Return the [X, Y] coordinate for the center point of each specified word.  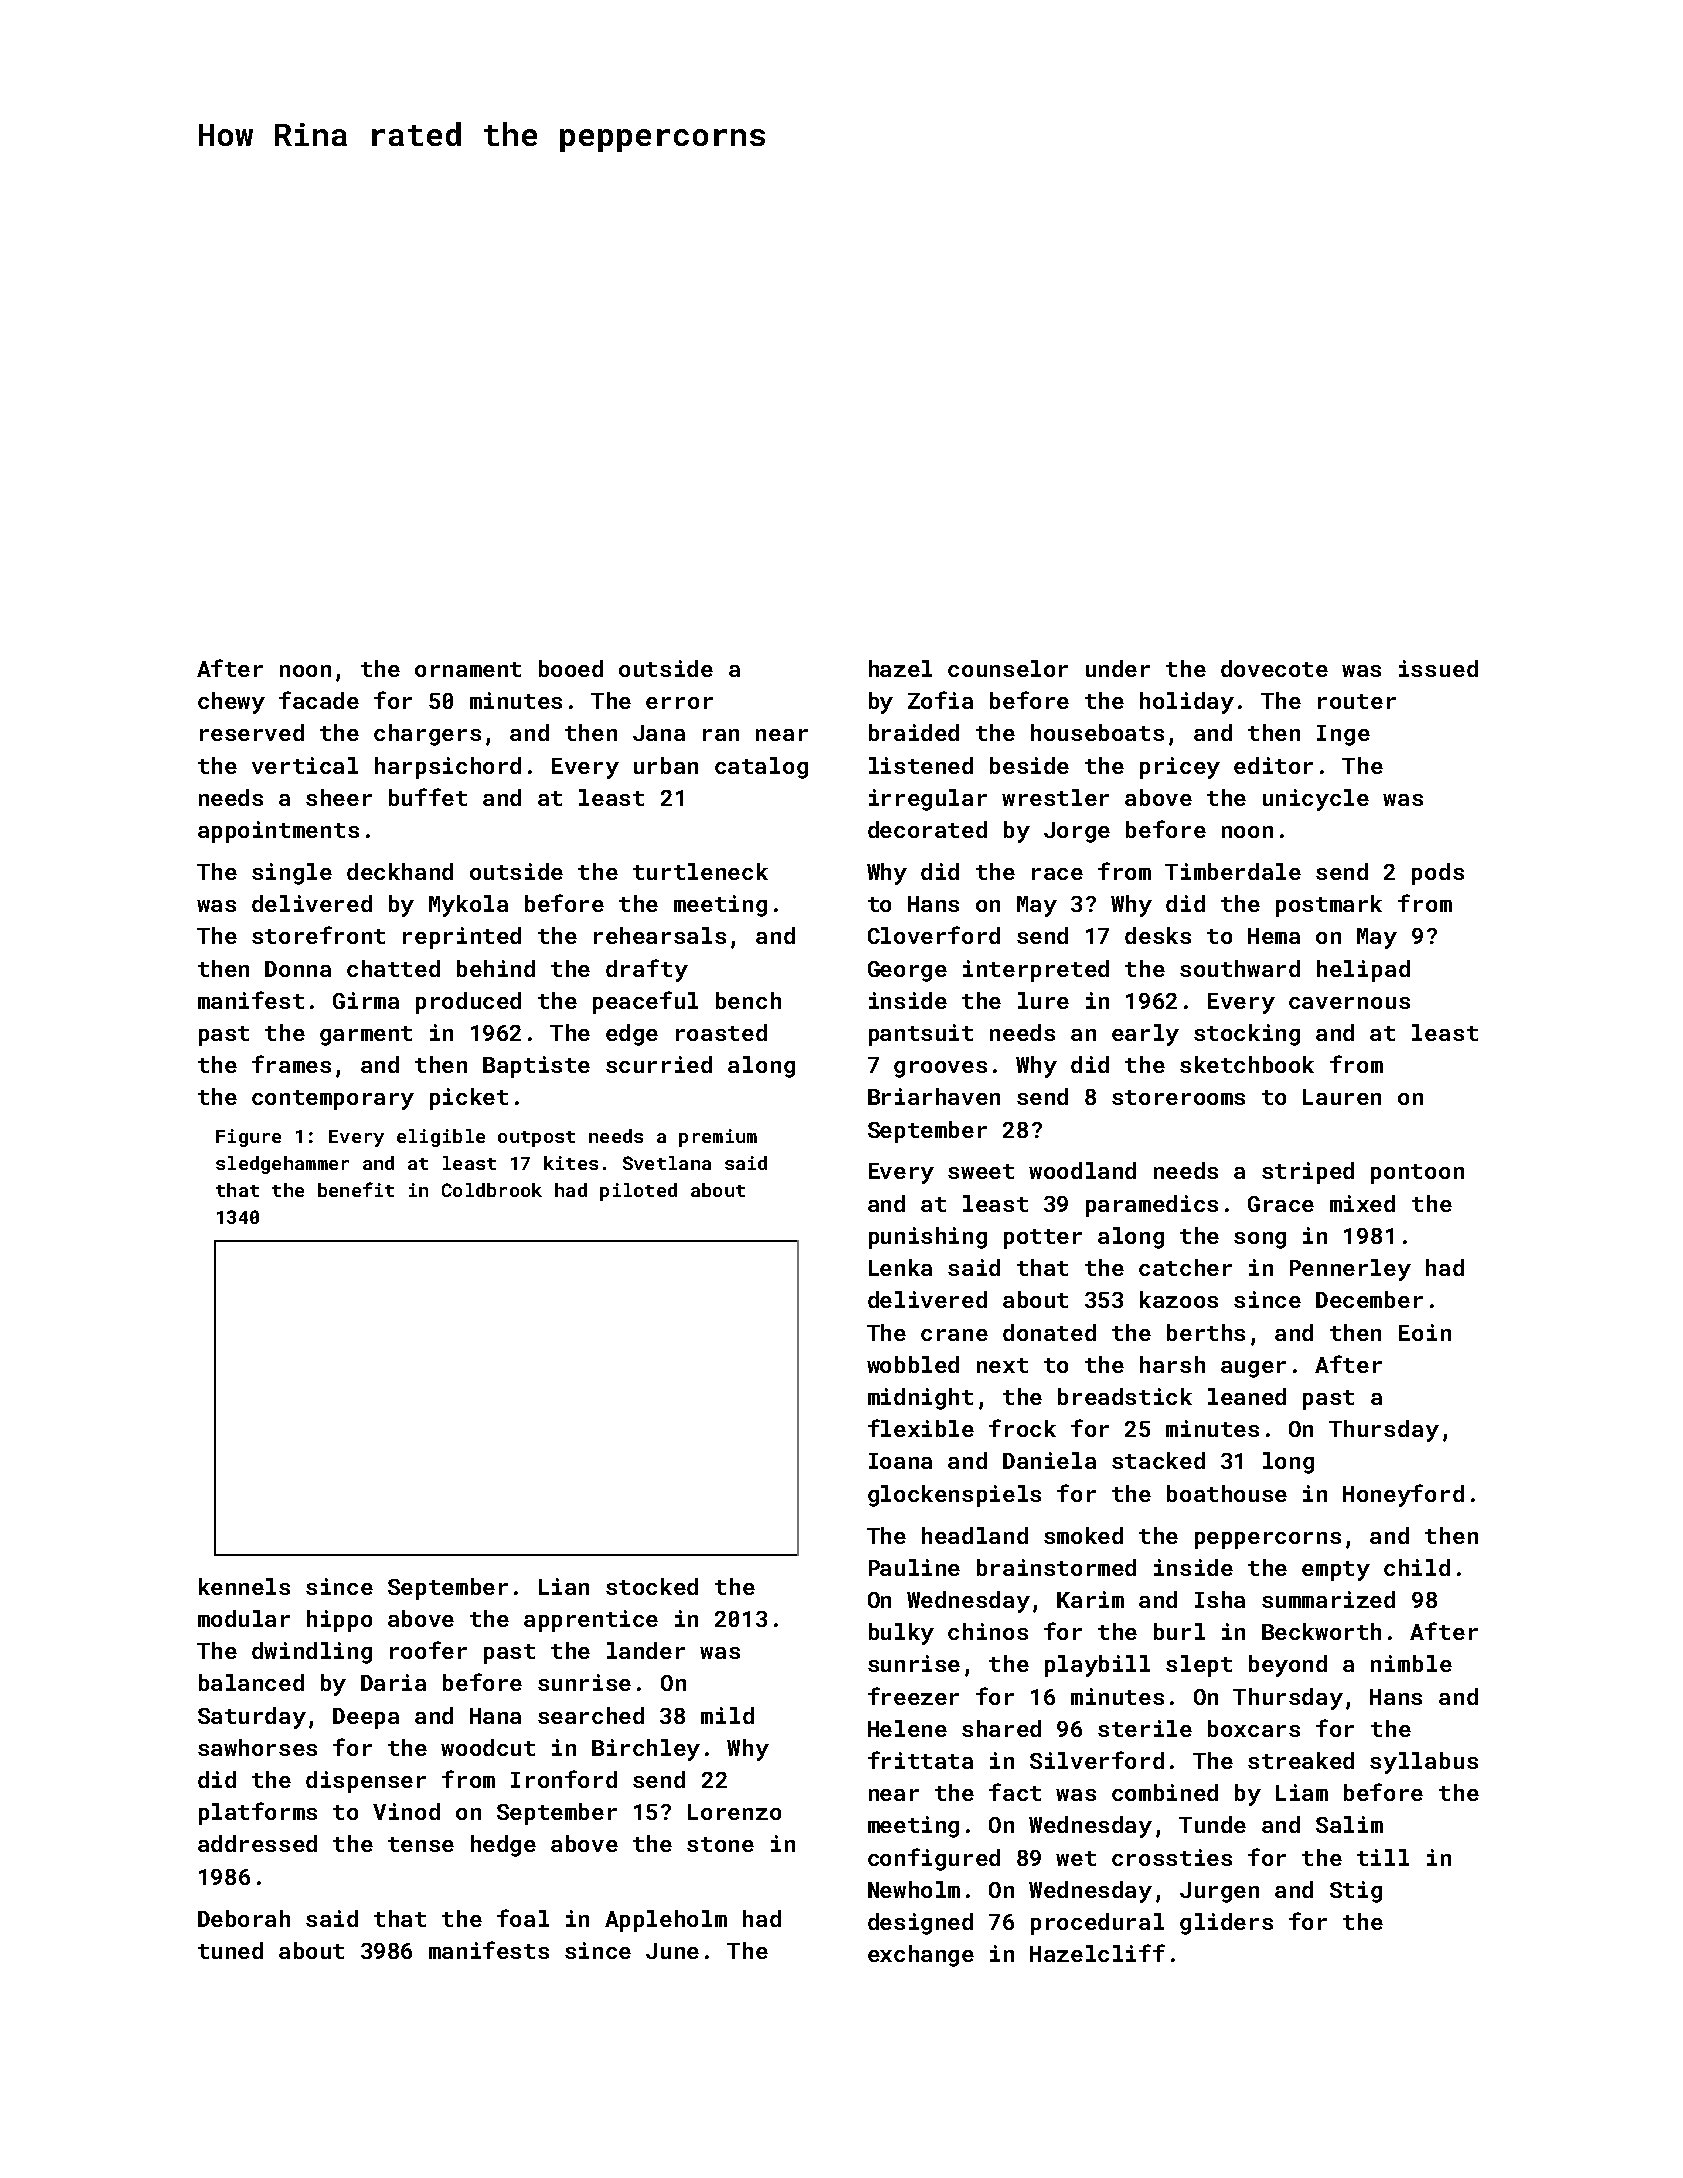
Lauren [1342, 1097]
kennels [244, 1586]
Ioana [900, 1461]
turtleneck [700, 871]
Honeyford [1403, 1495]
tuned [230, 1950]
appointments [278, 832]
